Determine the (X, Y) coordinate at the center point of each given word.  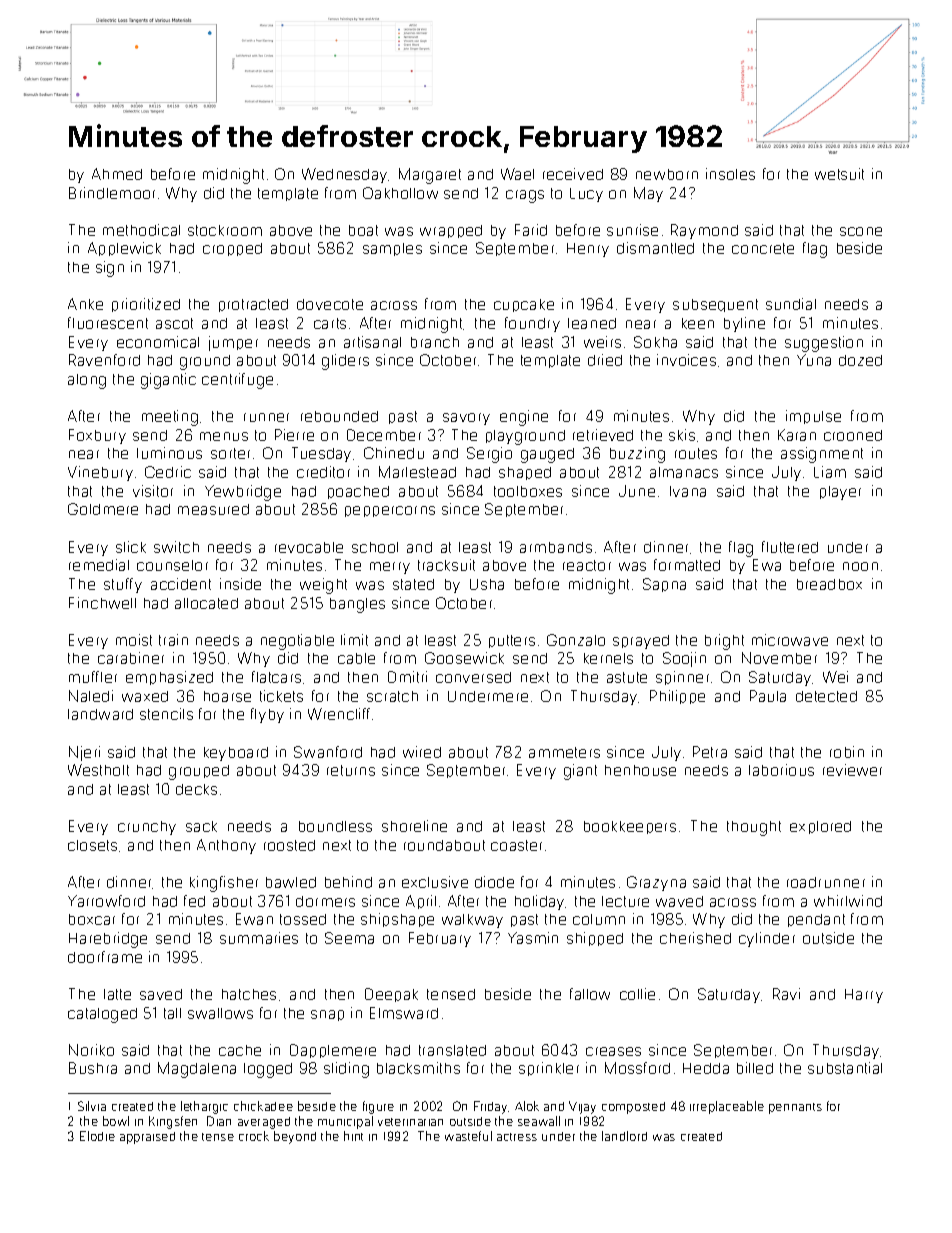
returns (351, 770)
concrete (763, 248)
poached (358, 492)
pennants (795, 1108)
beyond (295, 1137)
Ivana (688, 491)
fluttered (790, 547)
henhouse (640, 770)
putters (512, 641)
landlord (624, 1136)
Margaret (430, 176)
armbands (556, 547)
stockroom (225, 230)
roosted (289, 845)
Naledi (91, 696)
